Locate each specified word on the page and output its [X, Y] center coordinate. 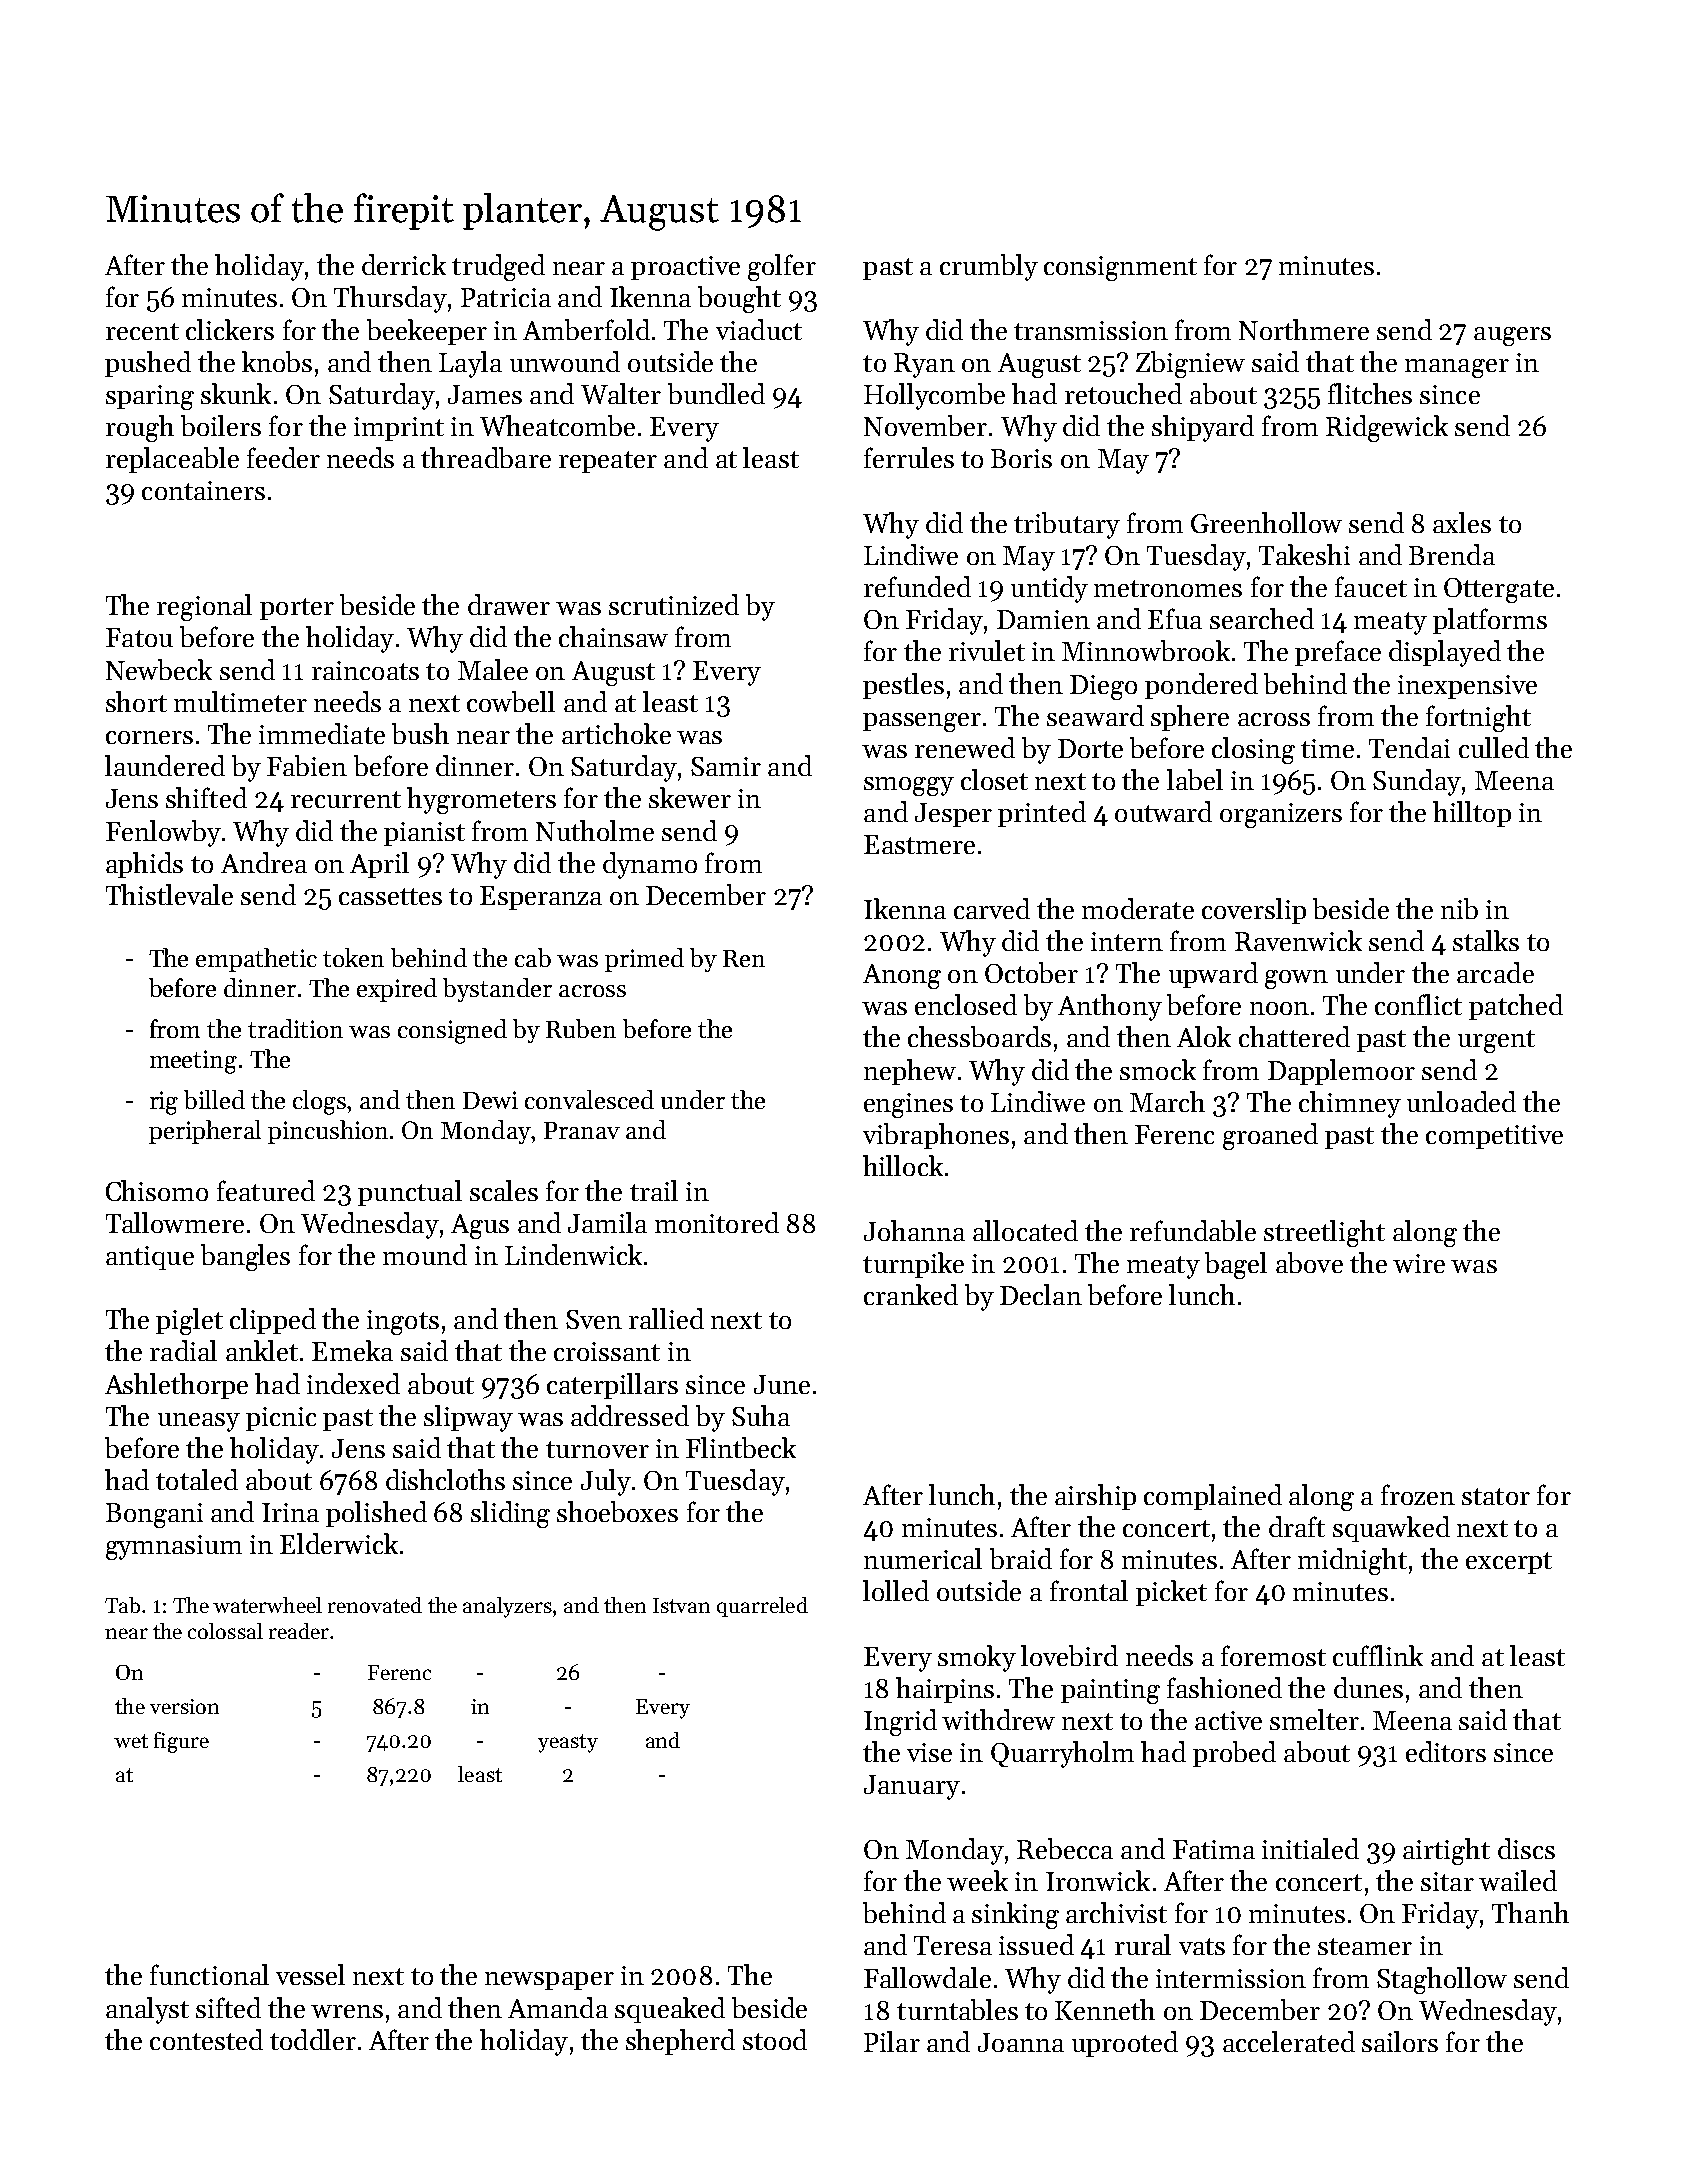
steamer [1365, 1946]
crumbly [989, 267]
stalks [1486, 940]
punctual [410, 1193]
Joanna [1021, 2042]
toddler [313, 2039]
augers [1512, 336]
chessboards [979, 1036]
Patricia [506, 297]
